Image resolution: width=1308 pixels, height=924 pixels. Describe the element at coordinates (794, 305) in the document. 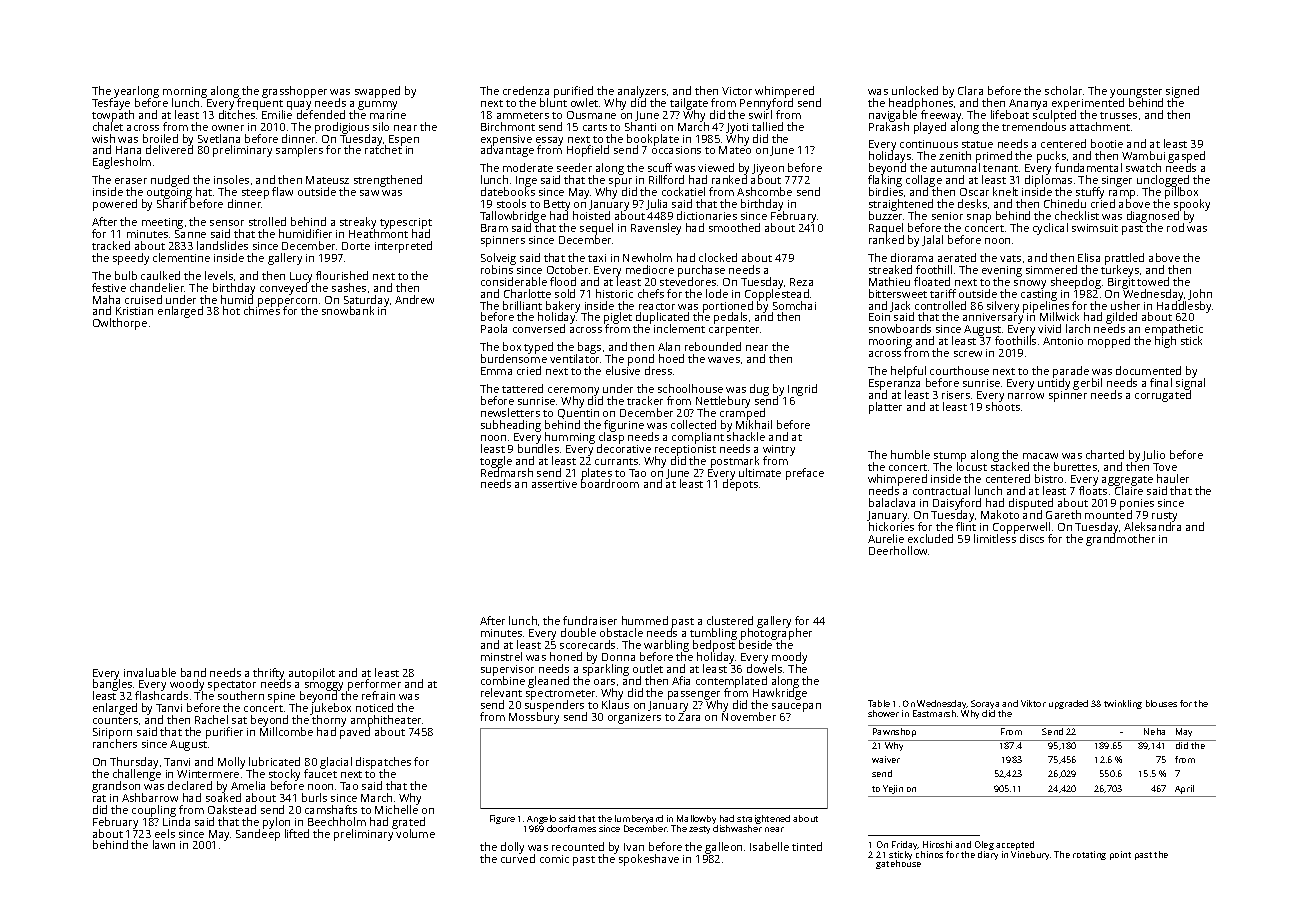

I see `Somchai` at that location.
